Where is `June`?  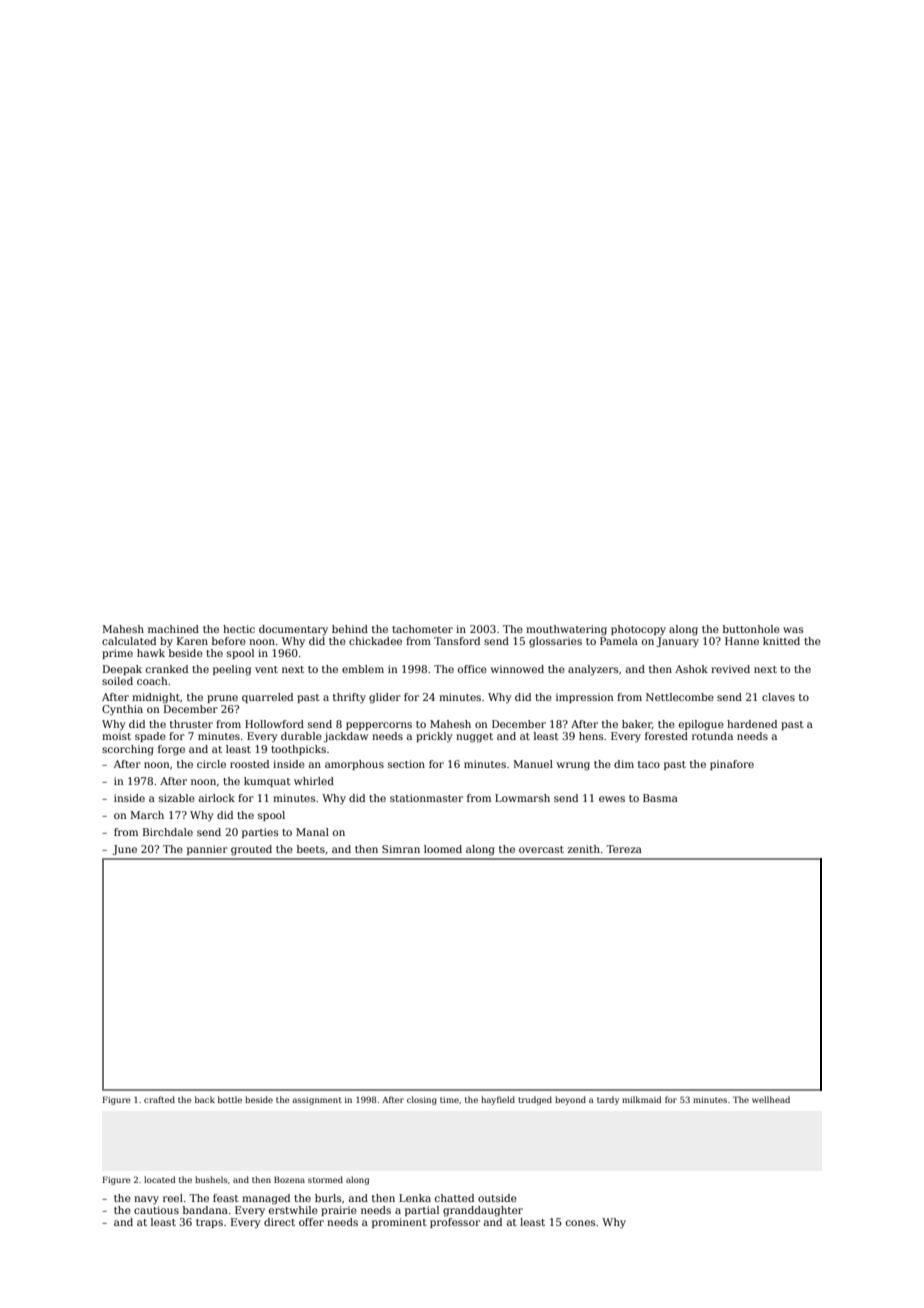
June is located at coordinates (125, 850).
